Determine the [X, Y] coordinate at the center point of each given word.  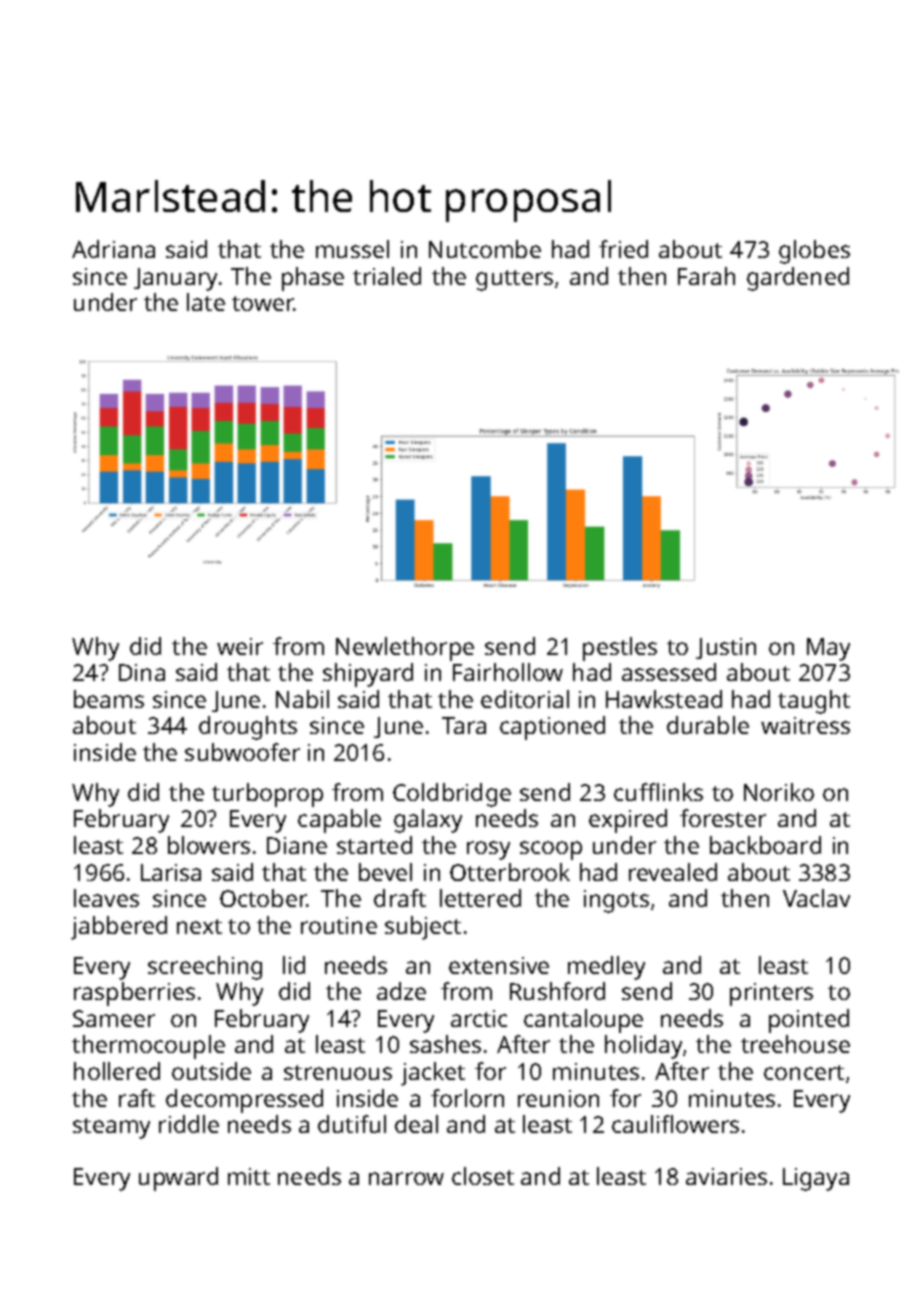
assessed [669, 672]
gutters [514, 280]
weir [240, 646]
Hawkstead [664, 699]
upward [178, 1179]
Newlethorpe [405, 649]
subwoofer [242, 752]
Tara [464, 725]
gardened [798, 279]
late [206, 302]
